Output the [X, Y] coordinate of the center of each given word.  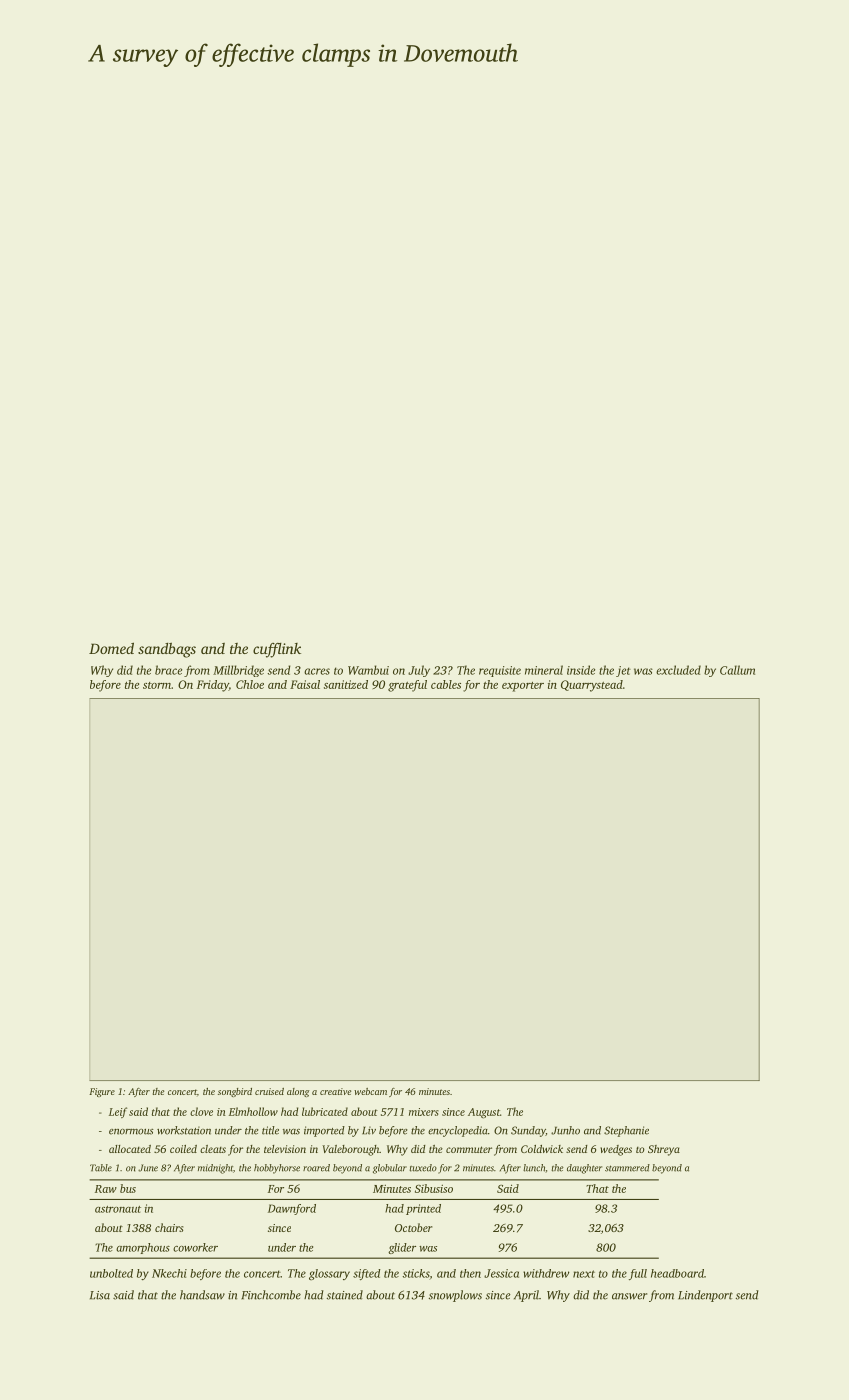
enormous [131, 1132]
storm [157, 685]
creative [335, 1091]
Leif [118, 1112]
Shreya [664, 1150]
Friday [213, 686]
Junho [565, 1130]
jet [623, 671]
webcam [370, 1091]
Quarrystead [592, 686]
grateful [407, 686]
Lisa [100, 1295]
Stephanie [626, 1131]
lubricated [325, 1111]
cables [446, 684]
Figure [102, 1092]
